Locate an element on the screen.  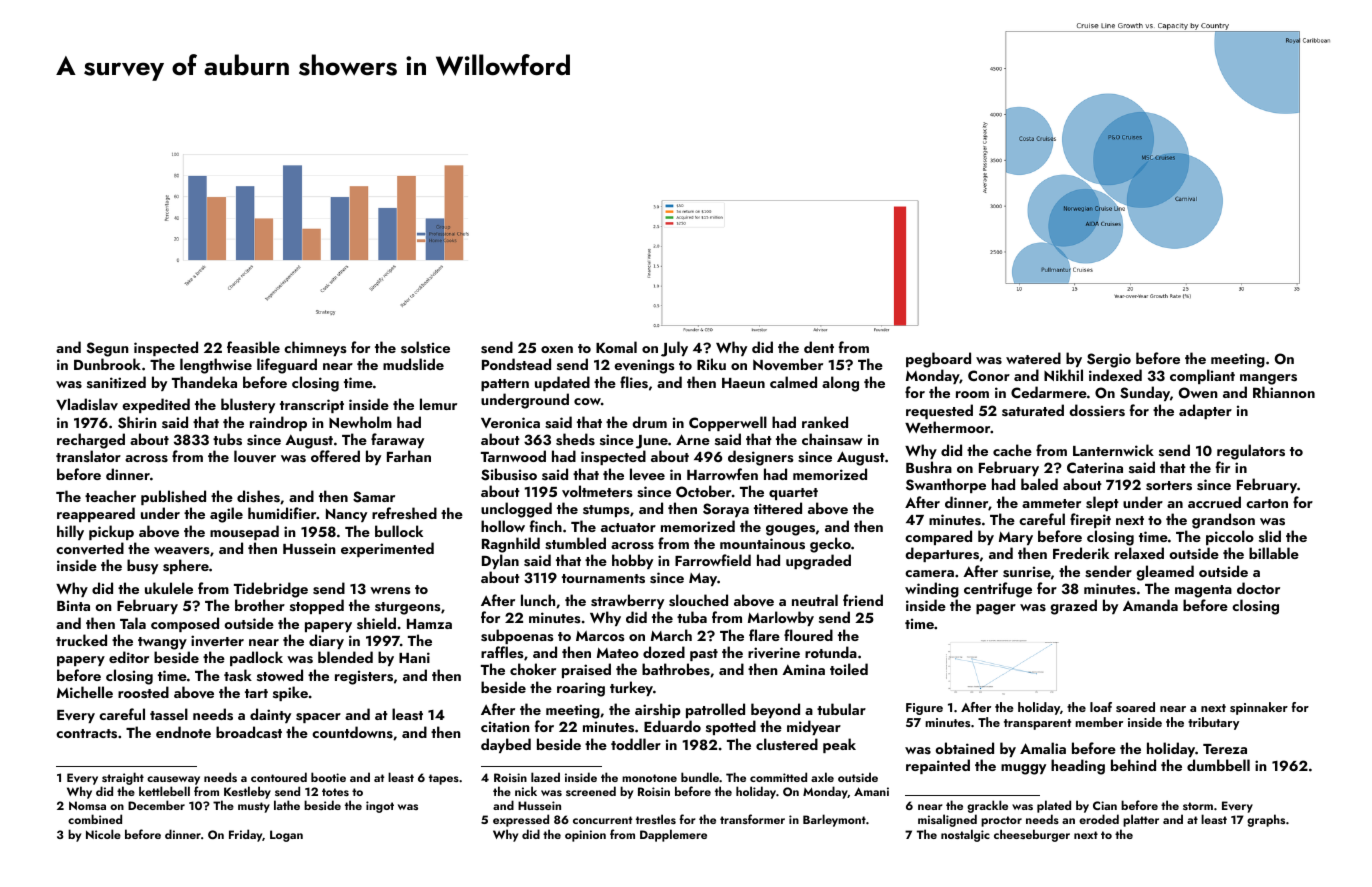
tittered is located at coordinates (778, 508).
